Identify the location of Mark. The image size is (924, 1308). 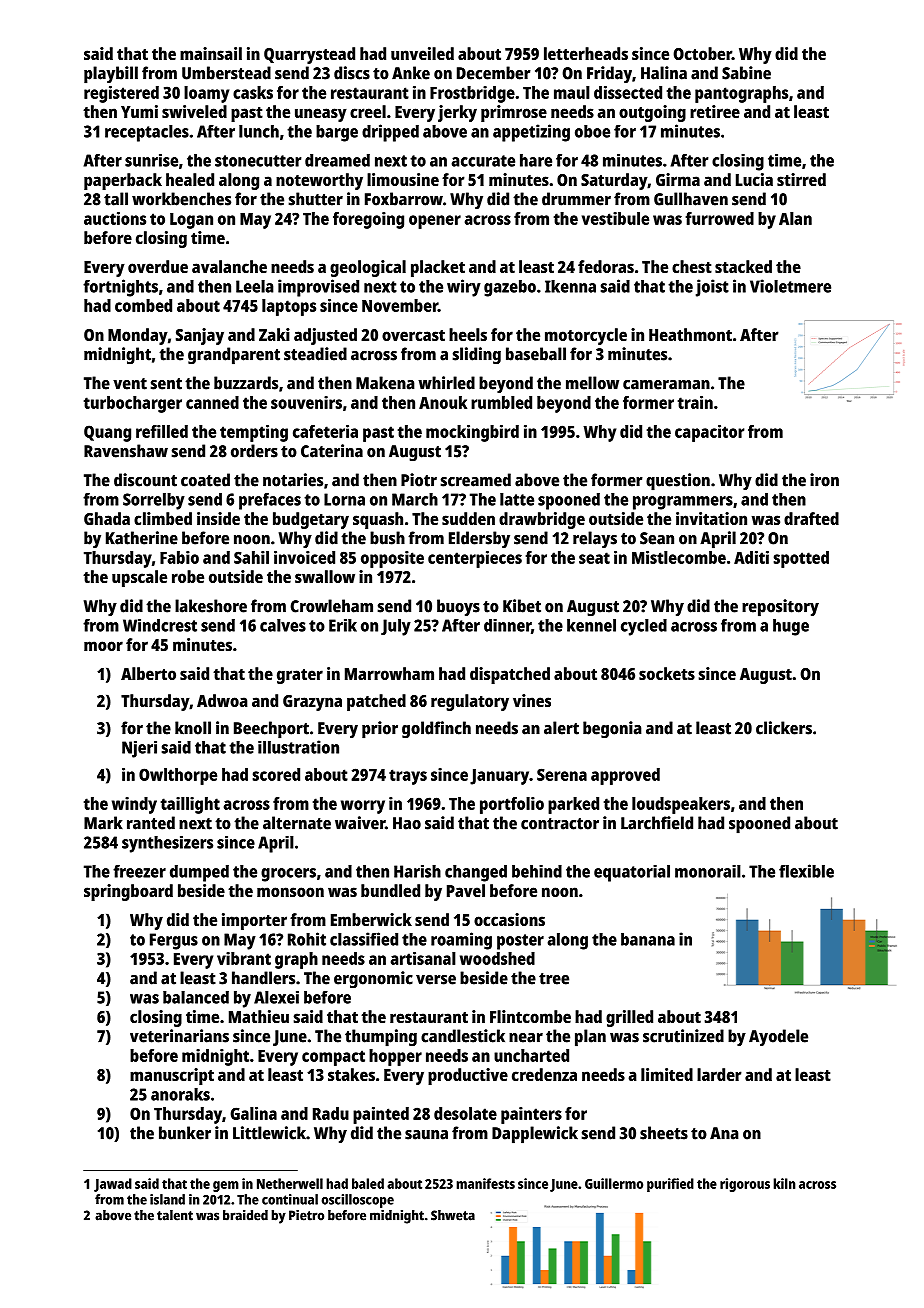
(103, 823).
